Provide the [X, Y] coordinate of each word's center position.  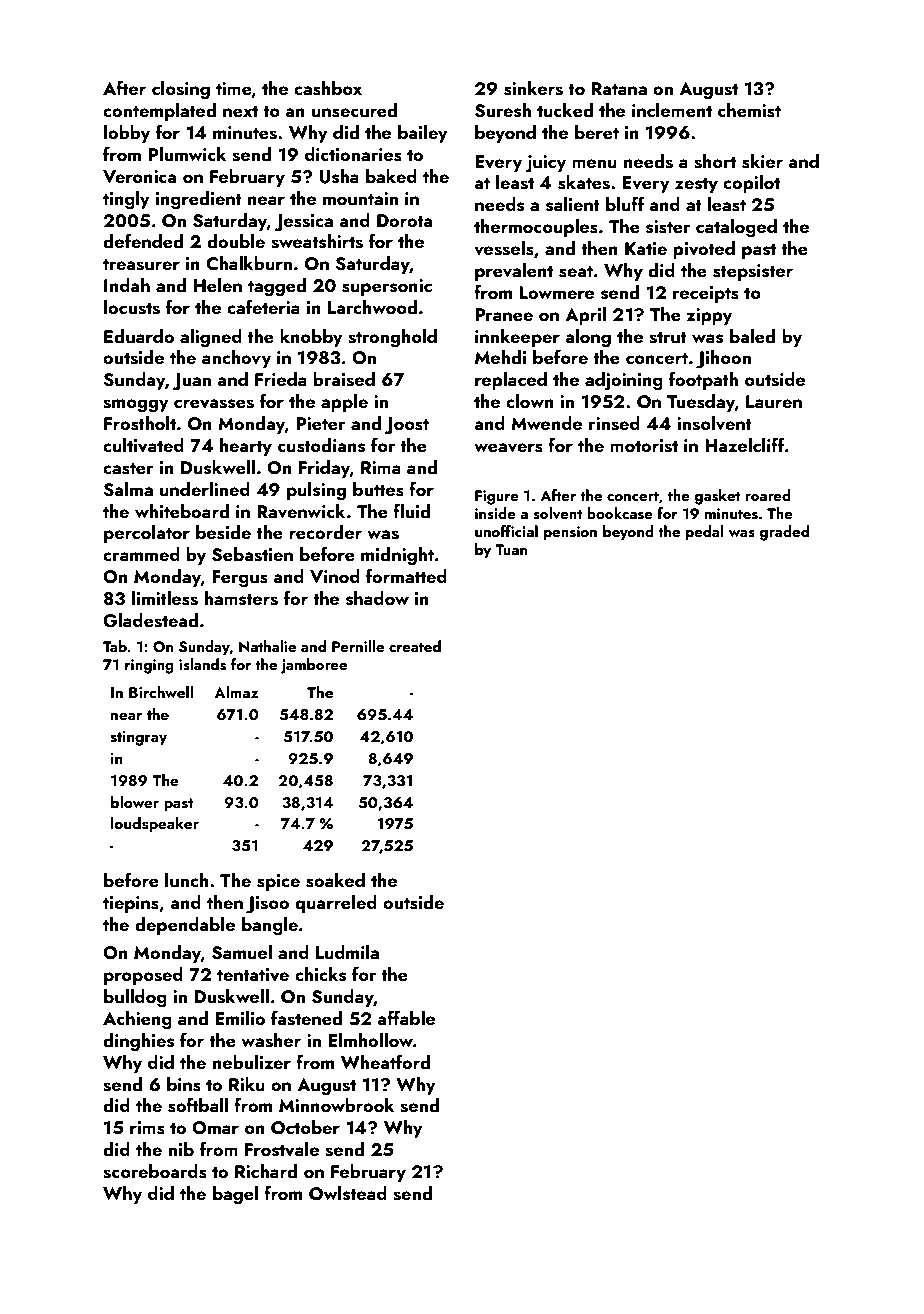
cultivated [143, 445]
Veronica [139, 177]
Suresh [503, 110]
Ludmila [347, 952]
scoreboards [155, 1171]
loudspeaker [155, 825]
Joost [407, 426]
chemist [749, 110]
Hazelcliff [745, 444]
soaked [335, 880]
